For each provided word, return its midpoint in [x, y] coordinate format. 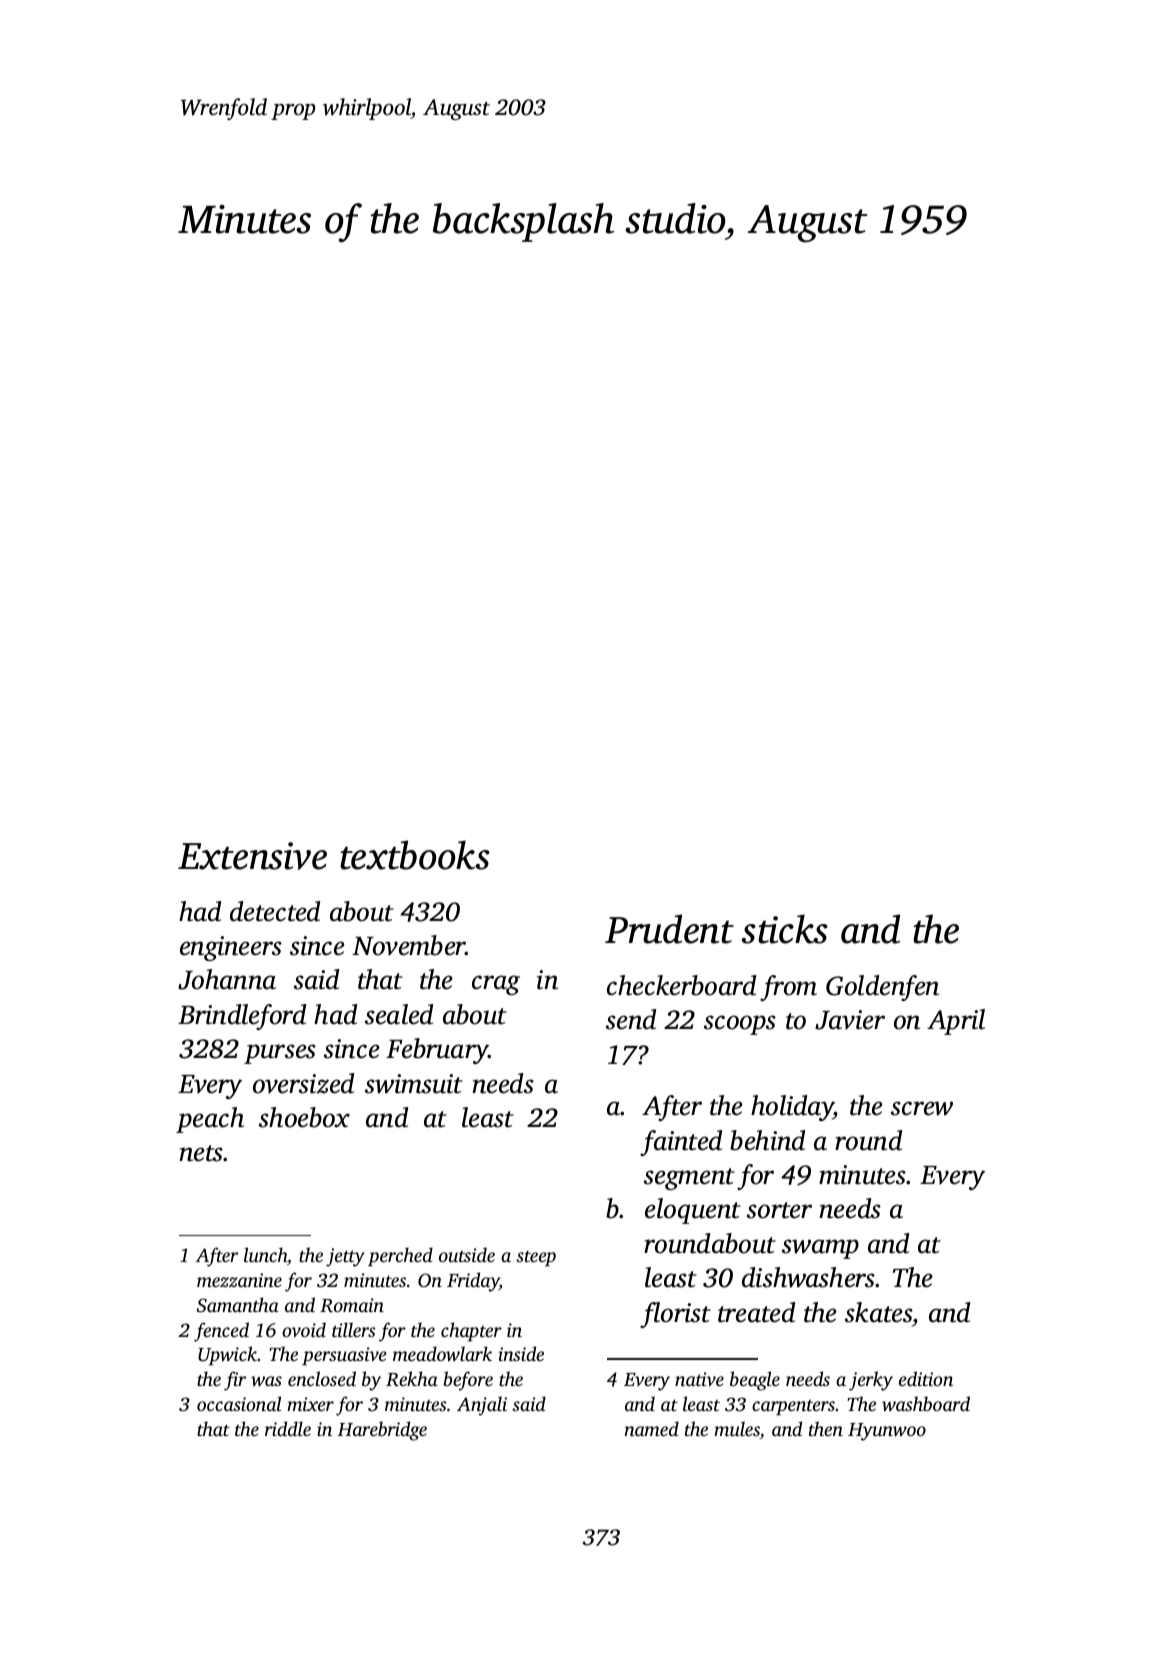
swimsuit [414, 1084]
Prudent [669, 929]
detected [275, 911]
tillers [353, 1329]
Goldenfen [882, 988]
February [437, 1051]
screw [922, 1108]
